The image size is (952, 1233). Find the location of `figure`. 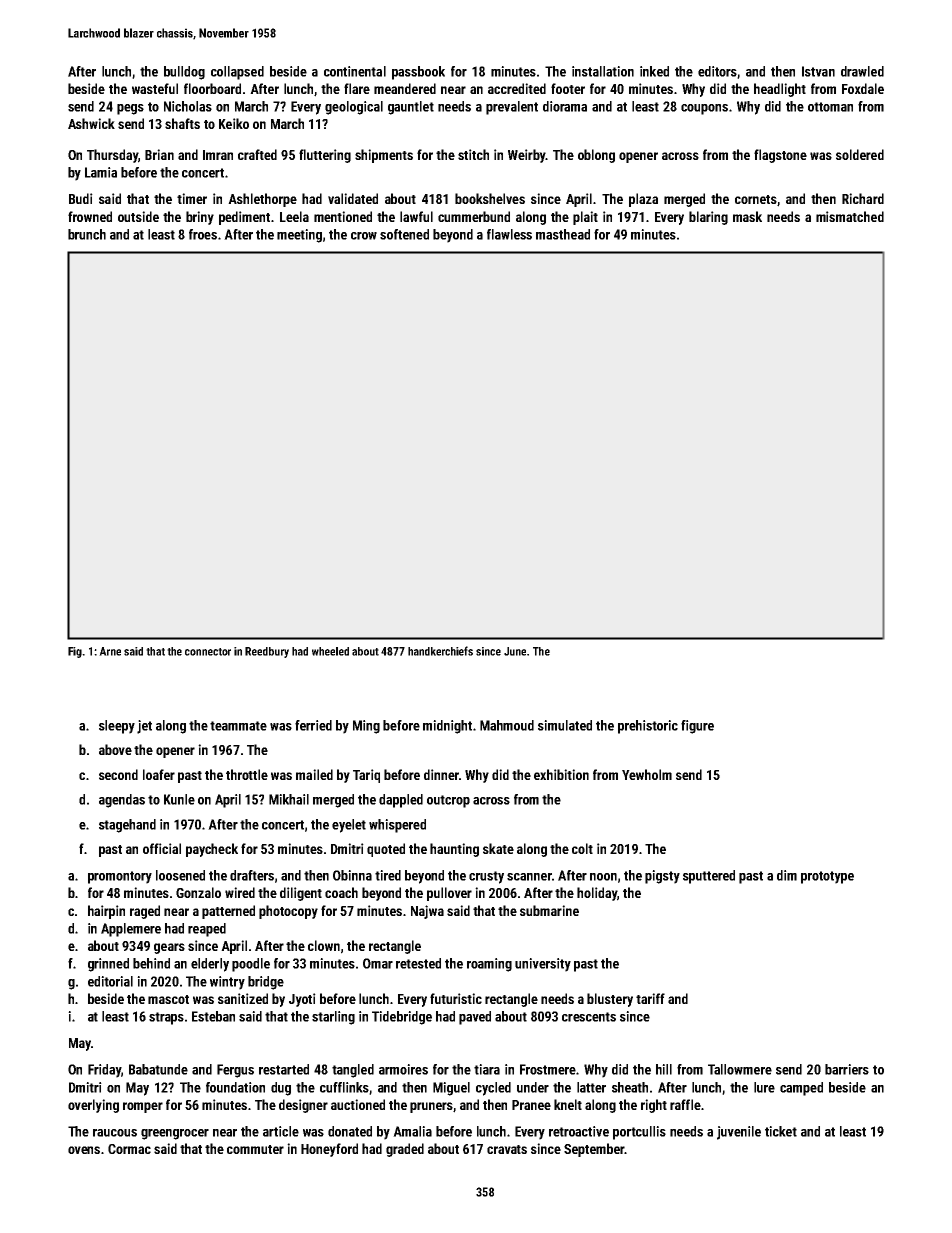

figure is located at coordinates (697, 727).
